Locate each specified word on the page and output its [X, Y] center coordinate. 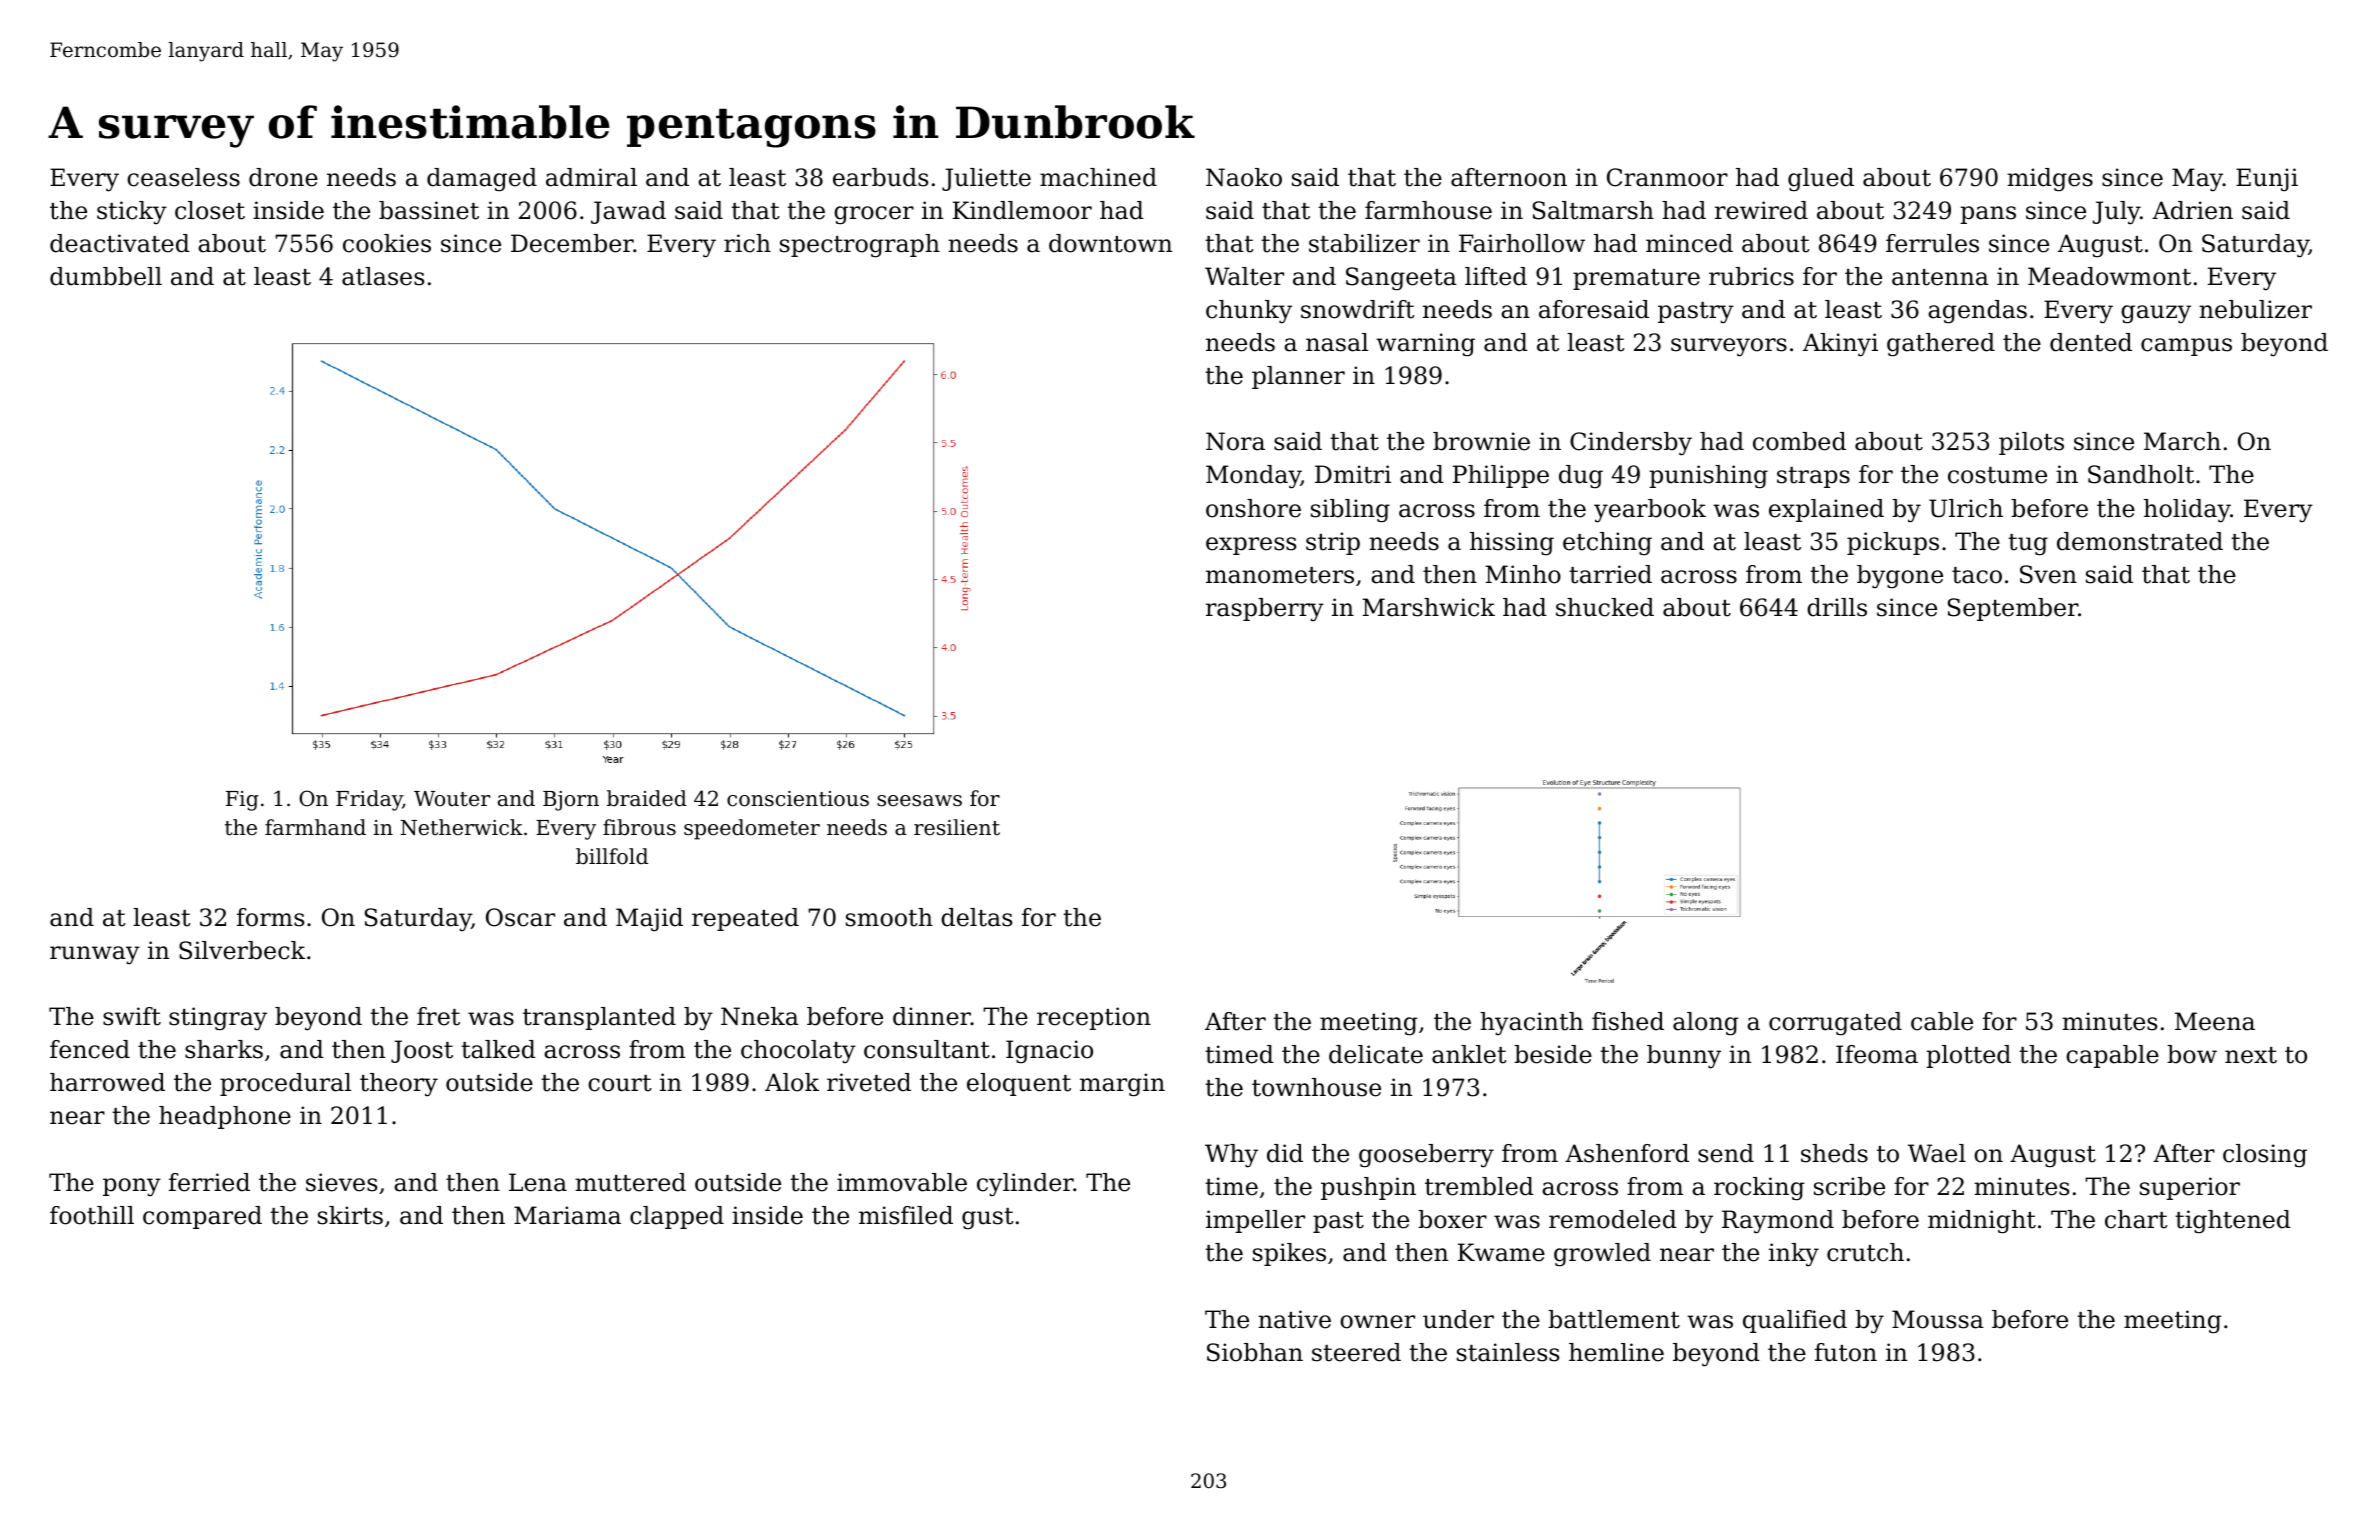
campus [2186, 347]
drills [1837, 607]
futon [1846, 1352]
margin [1122, 1084]
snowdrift [1358, 309]
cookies [387, 243]
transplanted [599, 1018]
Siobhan [1255, 1352]
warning [1425, 345]
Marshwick [1428, 607]
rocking [1759, 1189]
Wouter [452, 799]
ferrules [1932, 243]
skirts [350, 1215]
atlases [383, 276]
